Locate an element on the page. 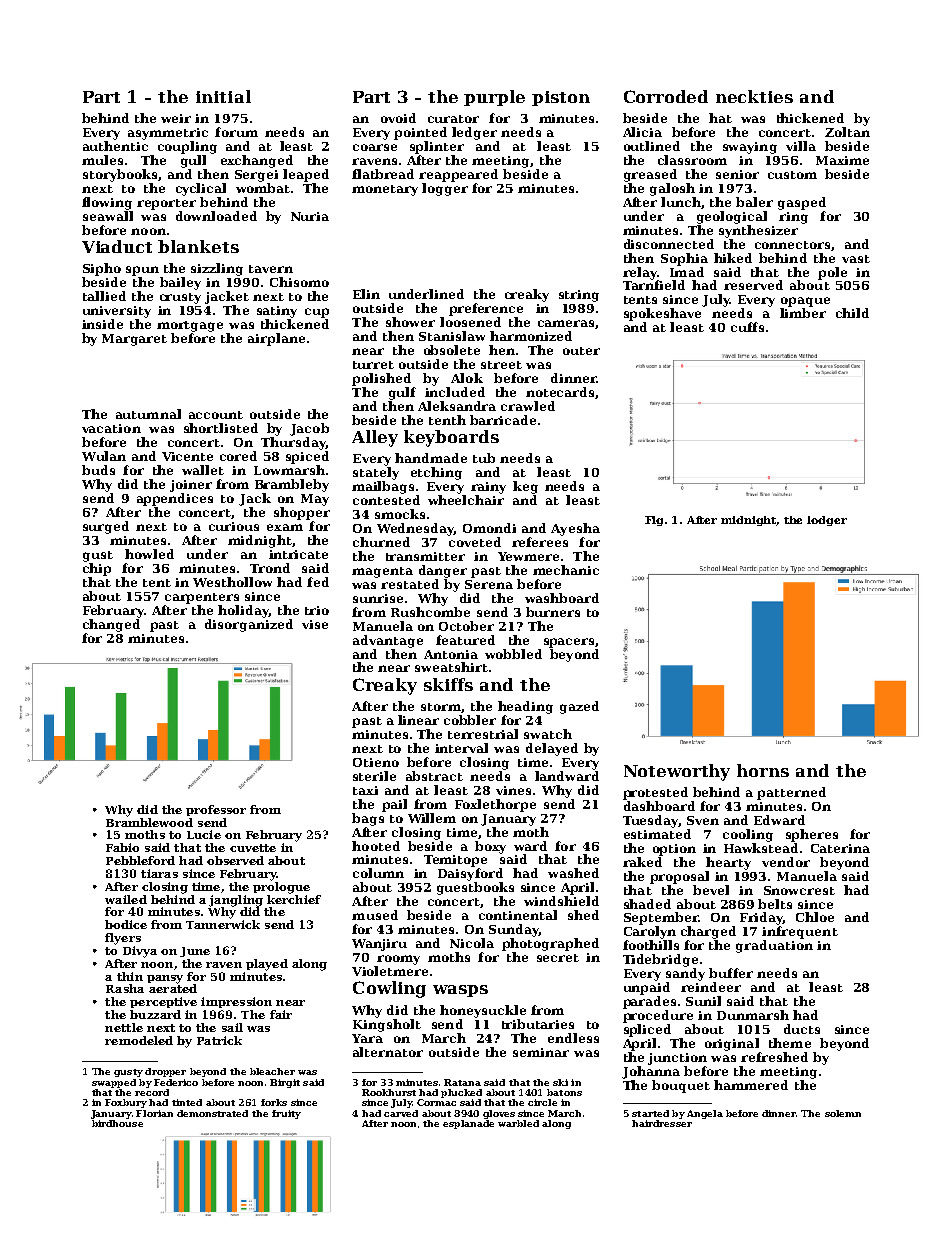 The width and height of the image is (952, 1233). carpenters is located at coordinates (202, 598).
